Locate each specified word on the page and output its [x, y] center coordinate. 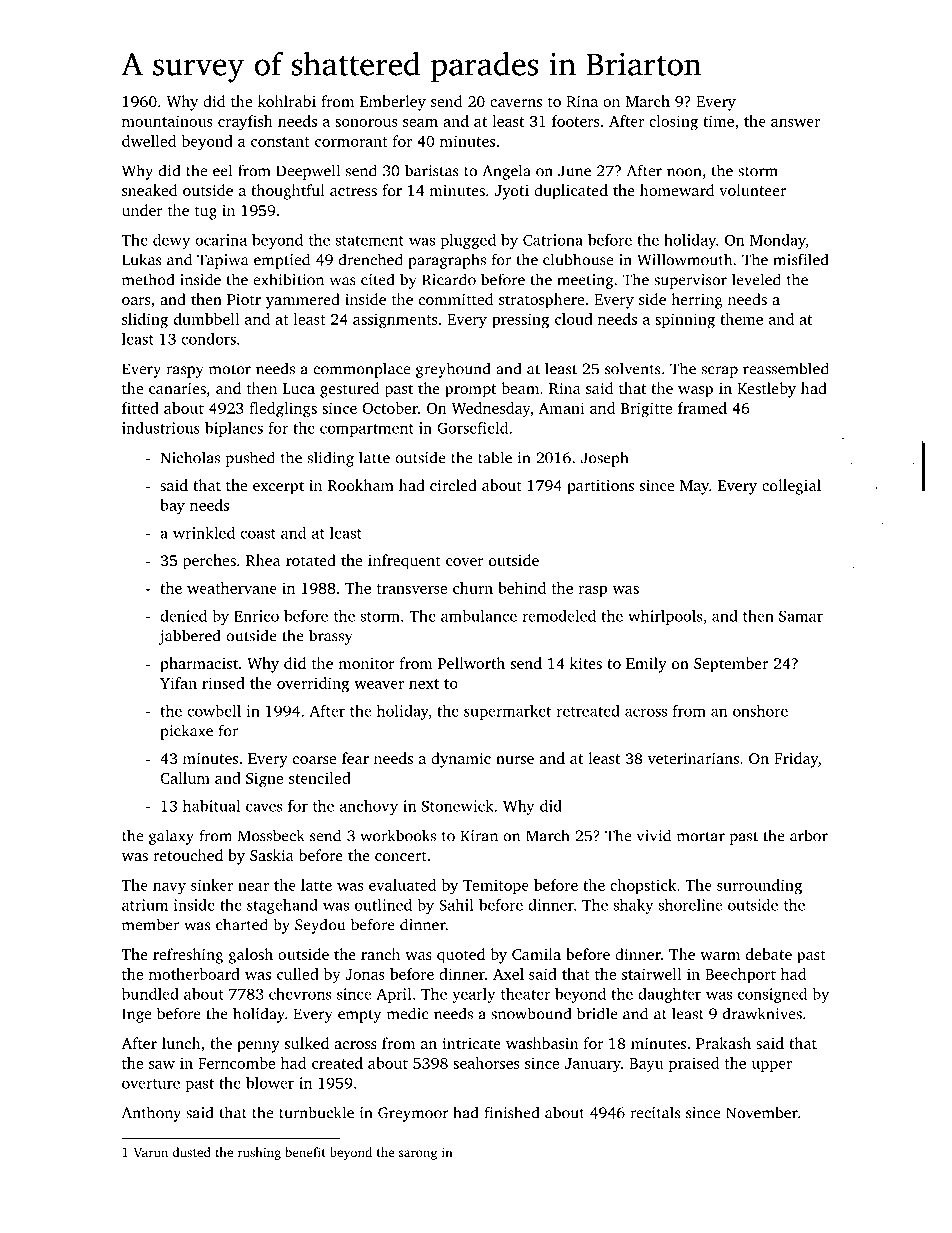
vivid [653, 835]
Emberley [393, 103]
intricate [471, 1043]
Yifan [178, 683]
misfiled [801, 259]
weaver [379, 685]
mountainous [167, 121]
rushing [259, 1153]
